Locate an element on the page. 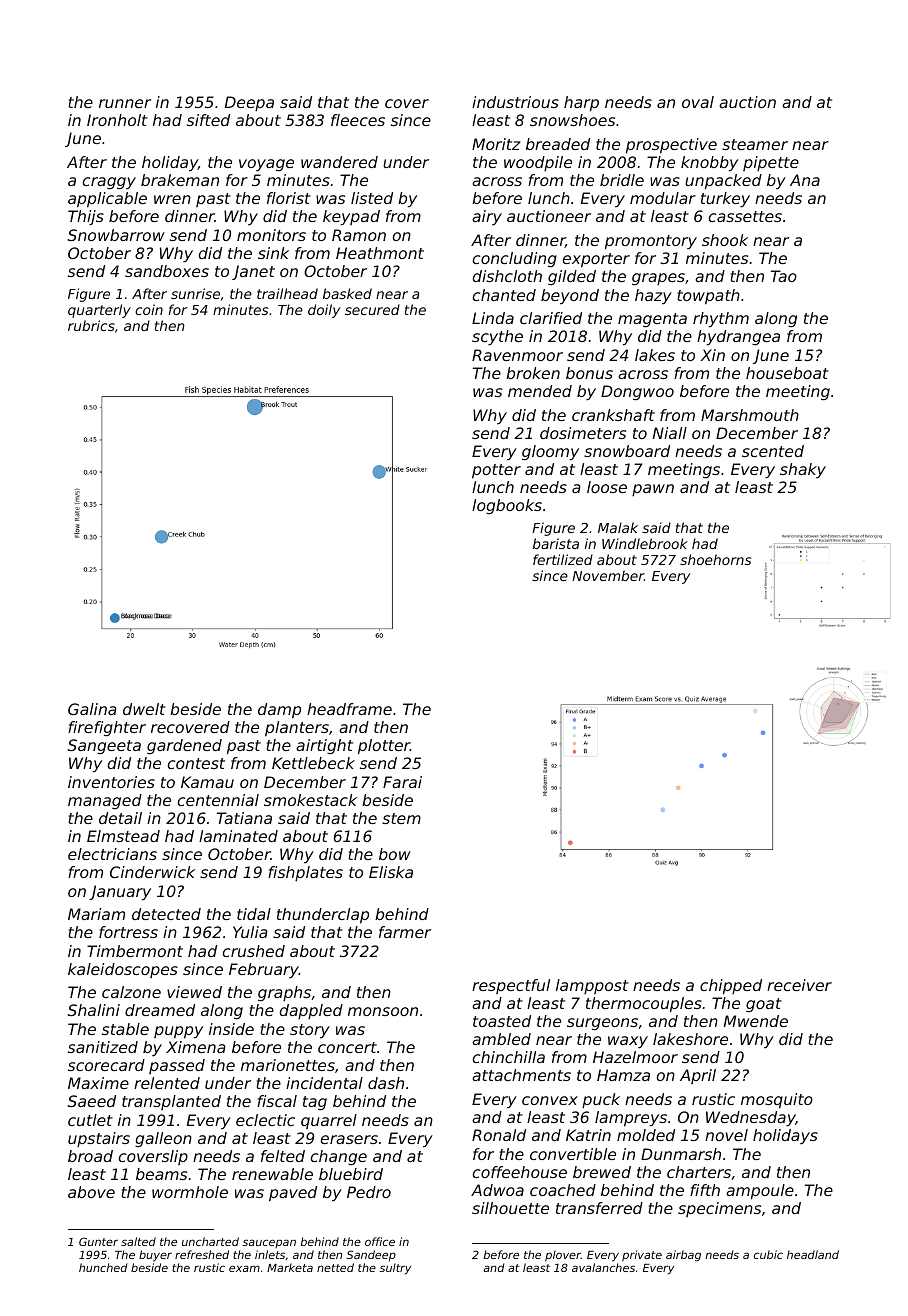 The image size is (908, 1316). receiver is located at coordinates (799, 985).
